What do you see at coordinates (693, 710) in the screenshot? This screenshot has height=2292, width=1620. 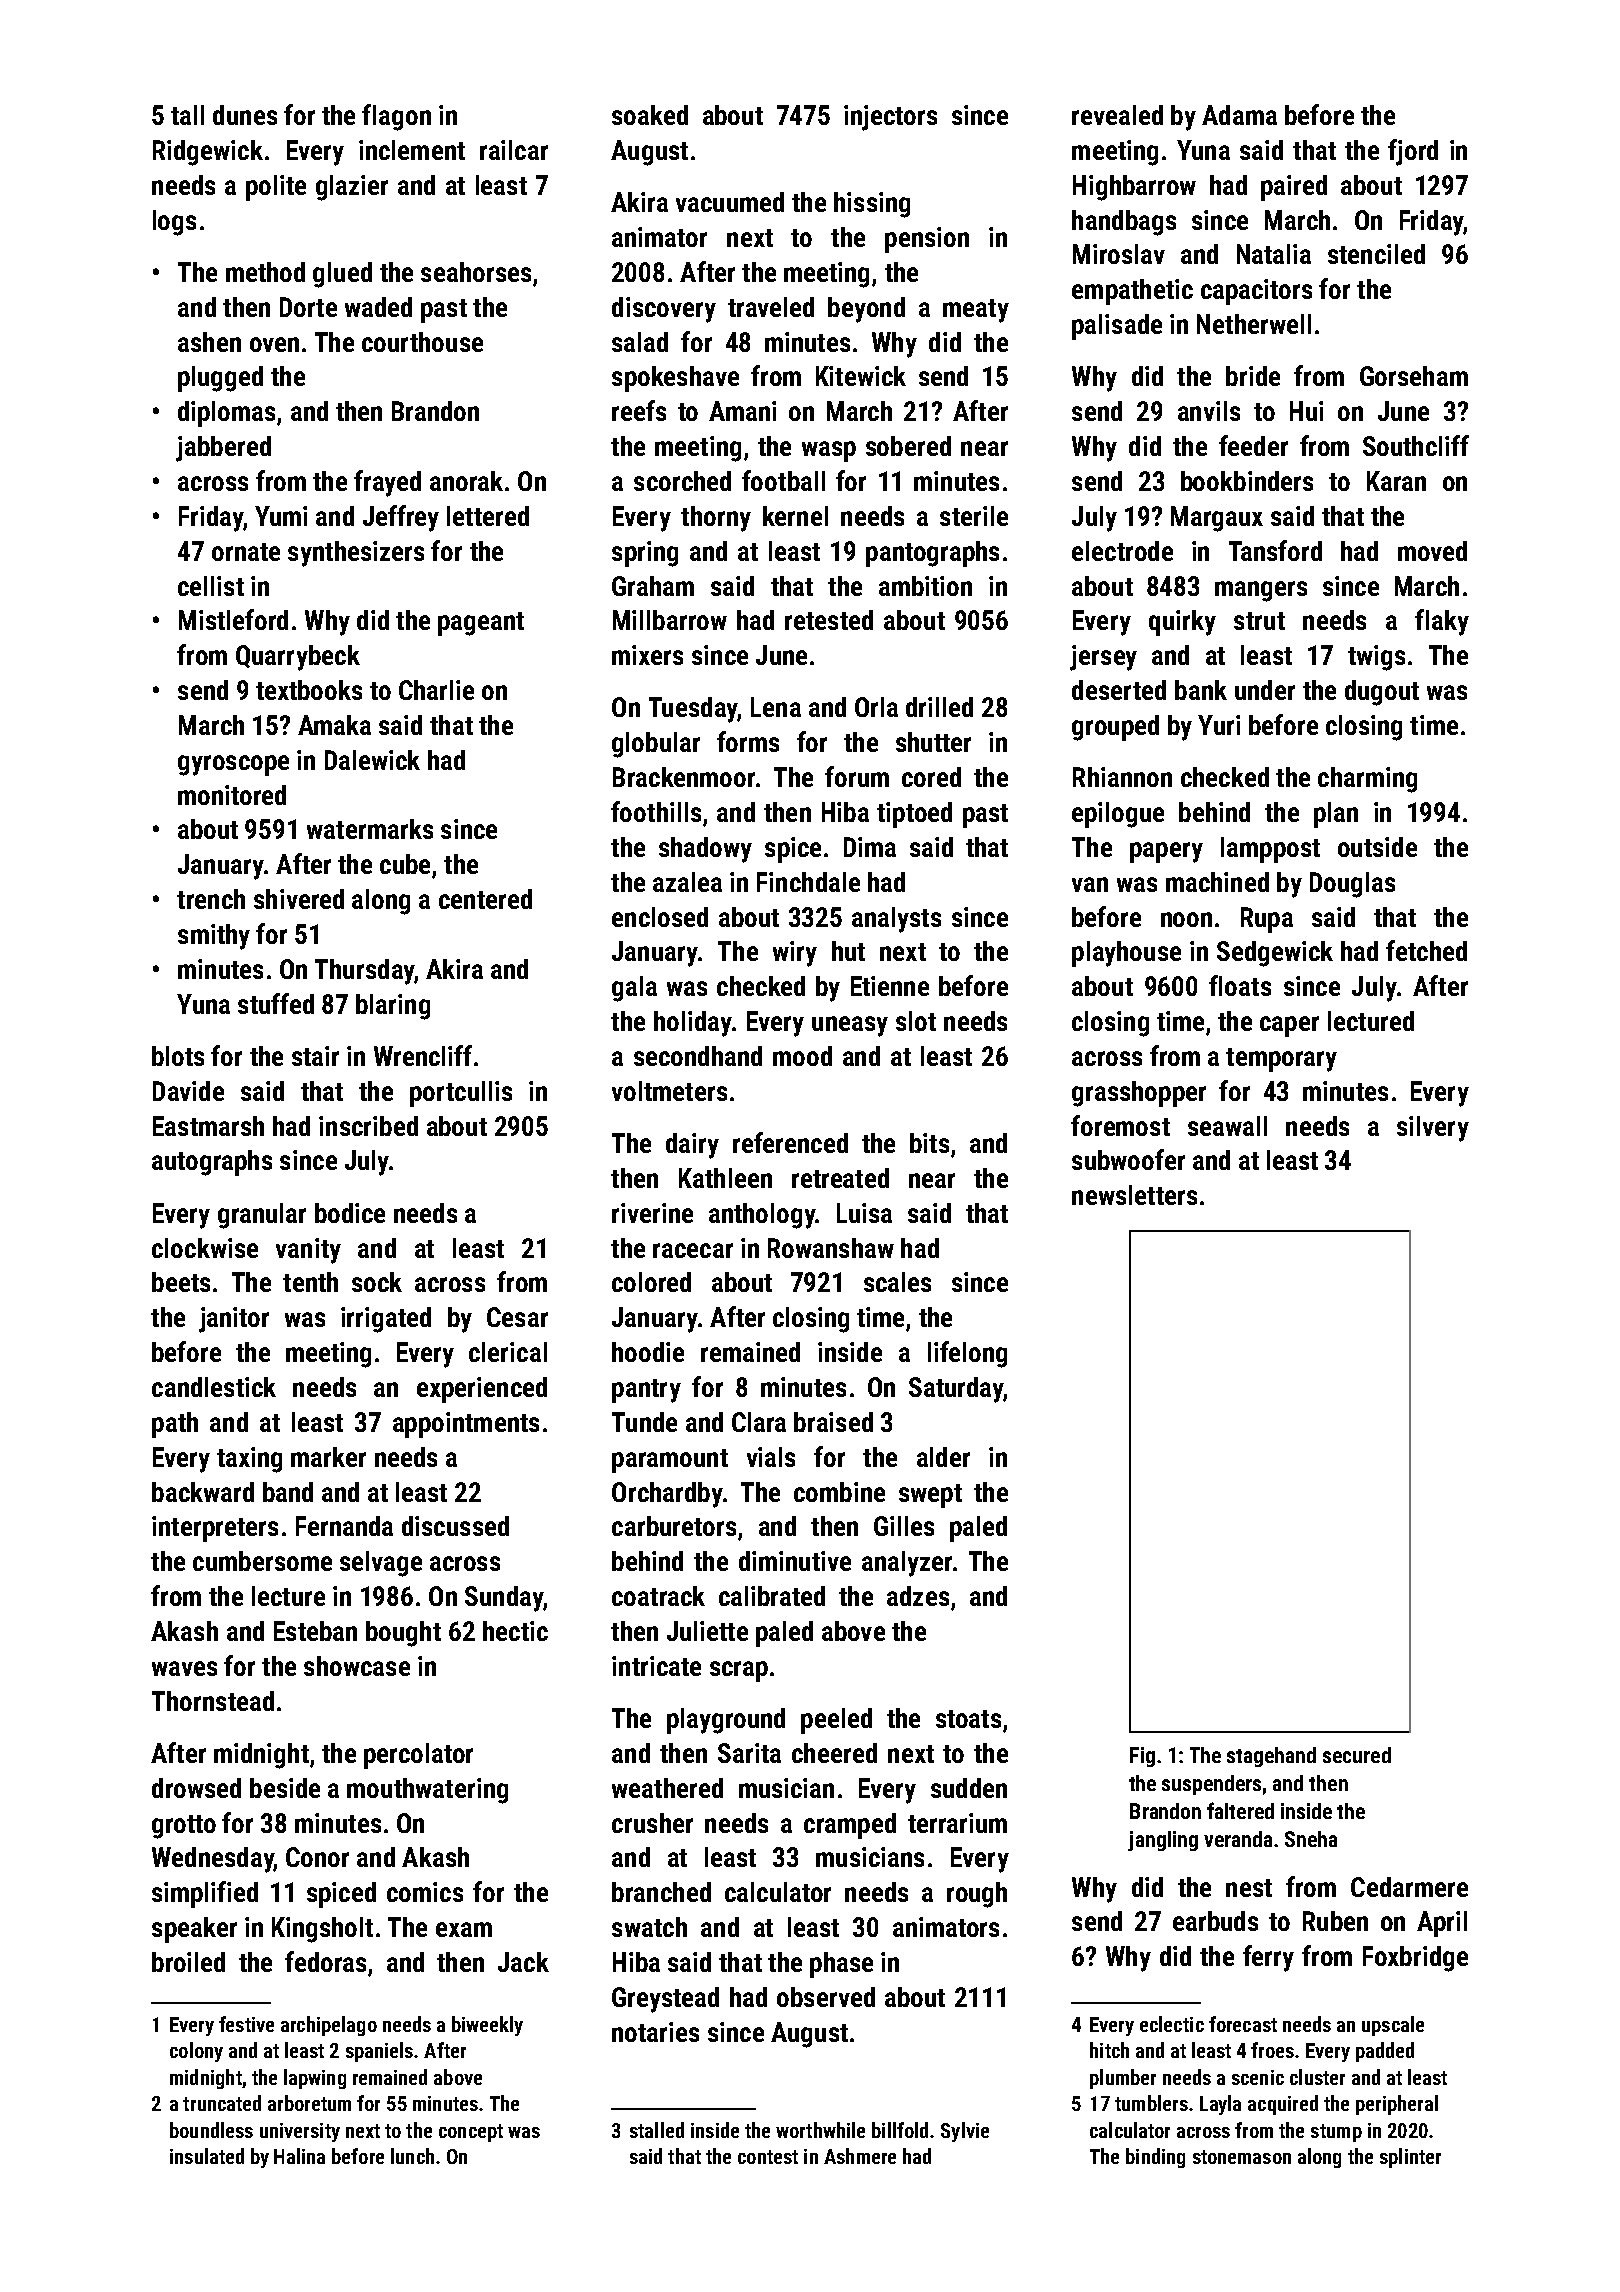 I see `Tuesday` at bounding box center [693, 710].
